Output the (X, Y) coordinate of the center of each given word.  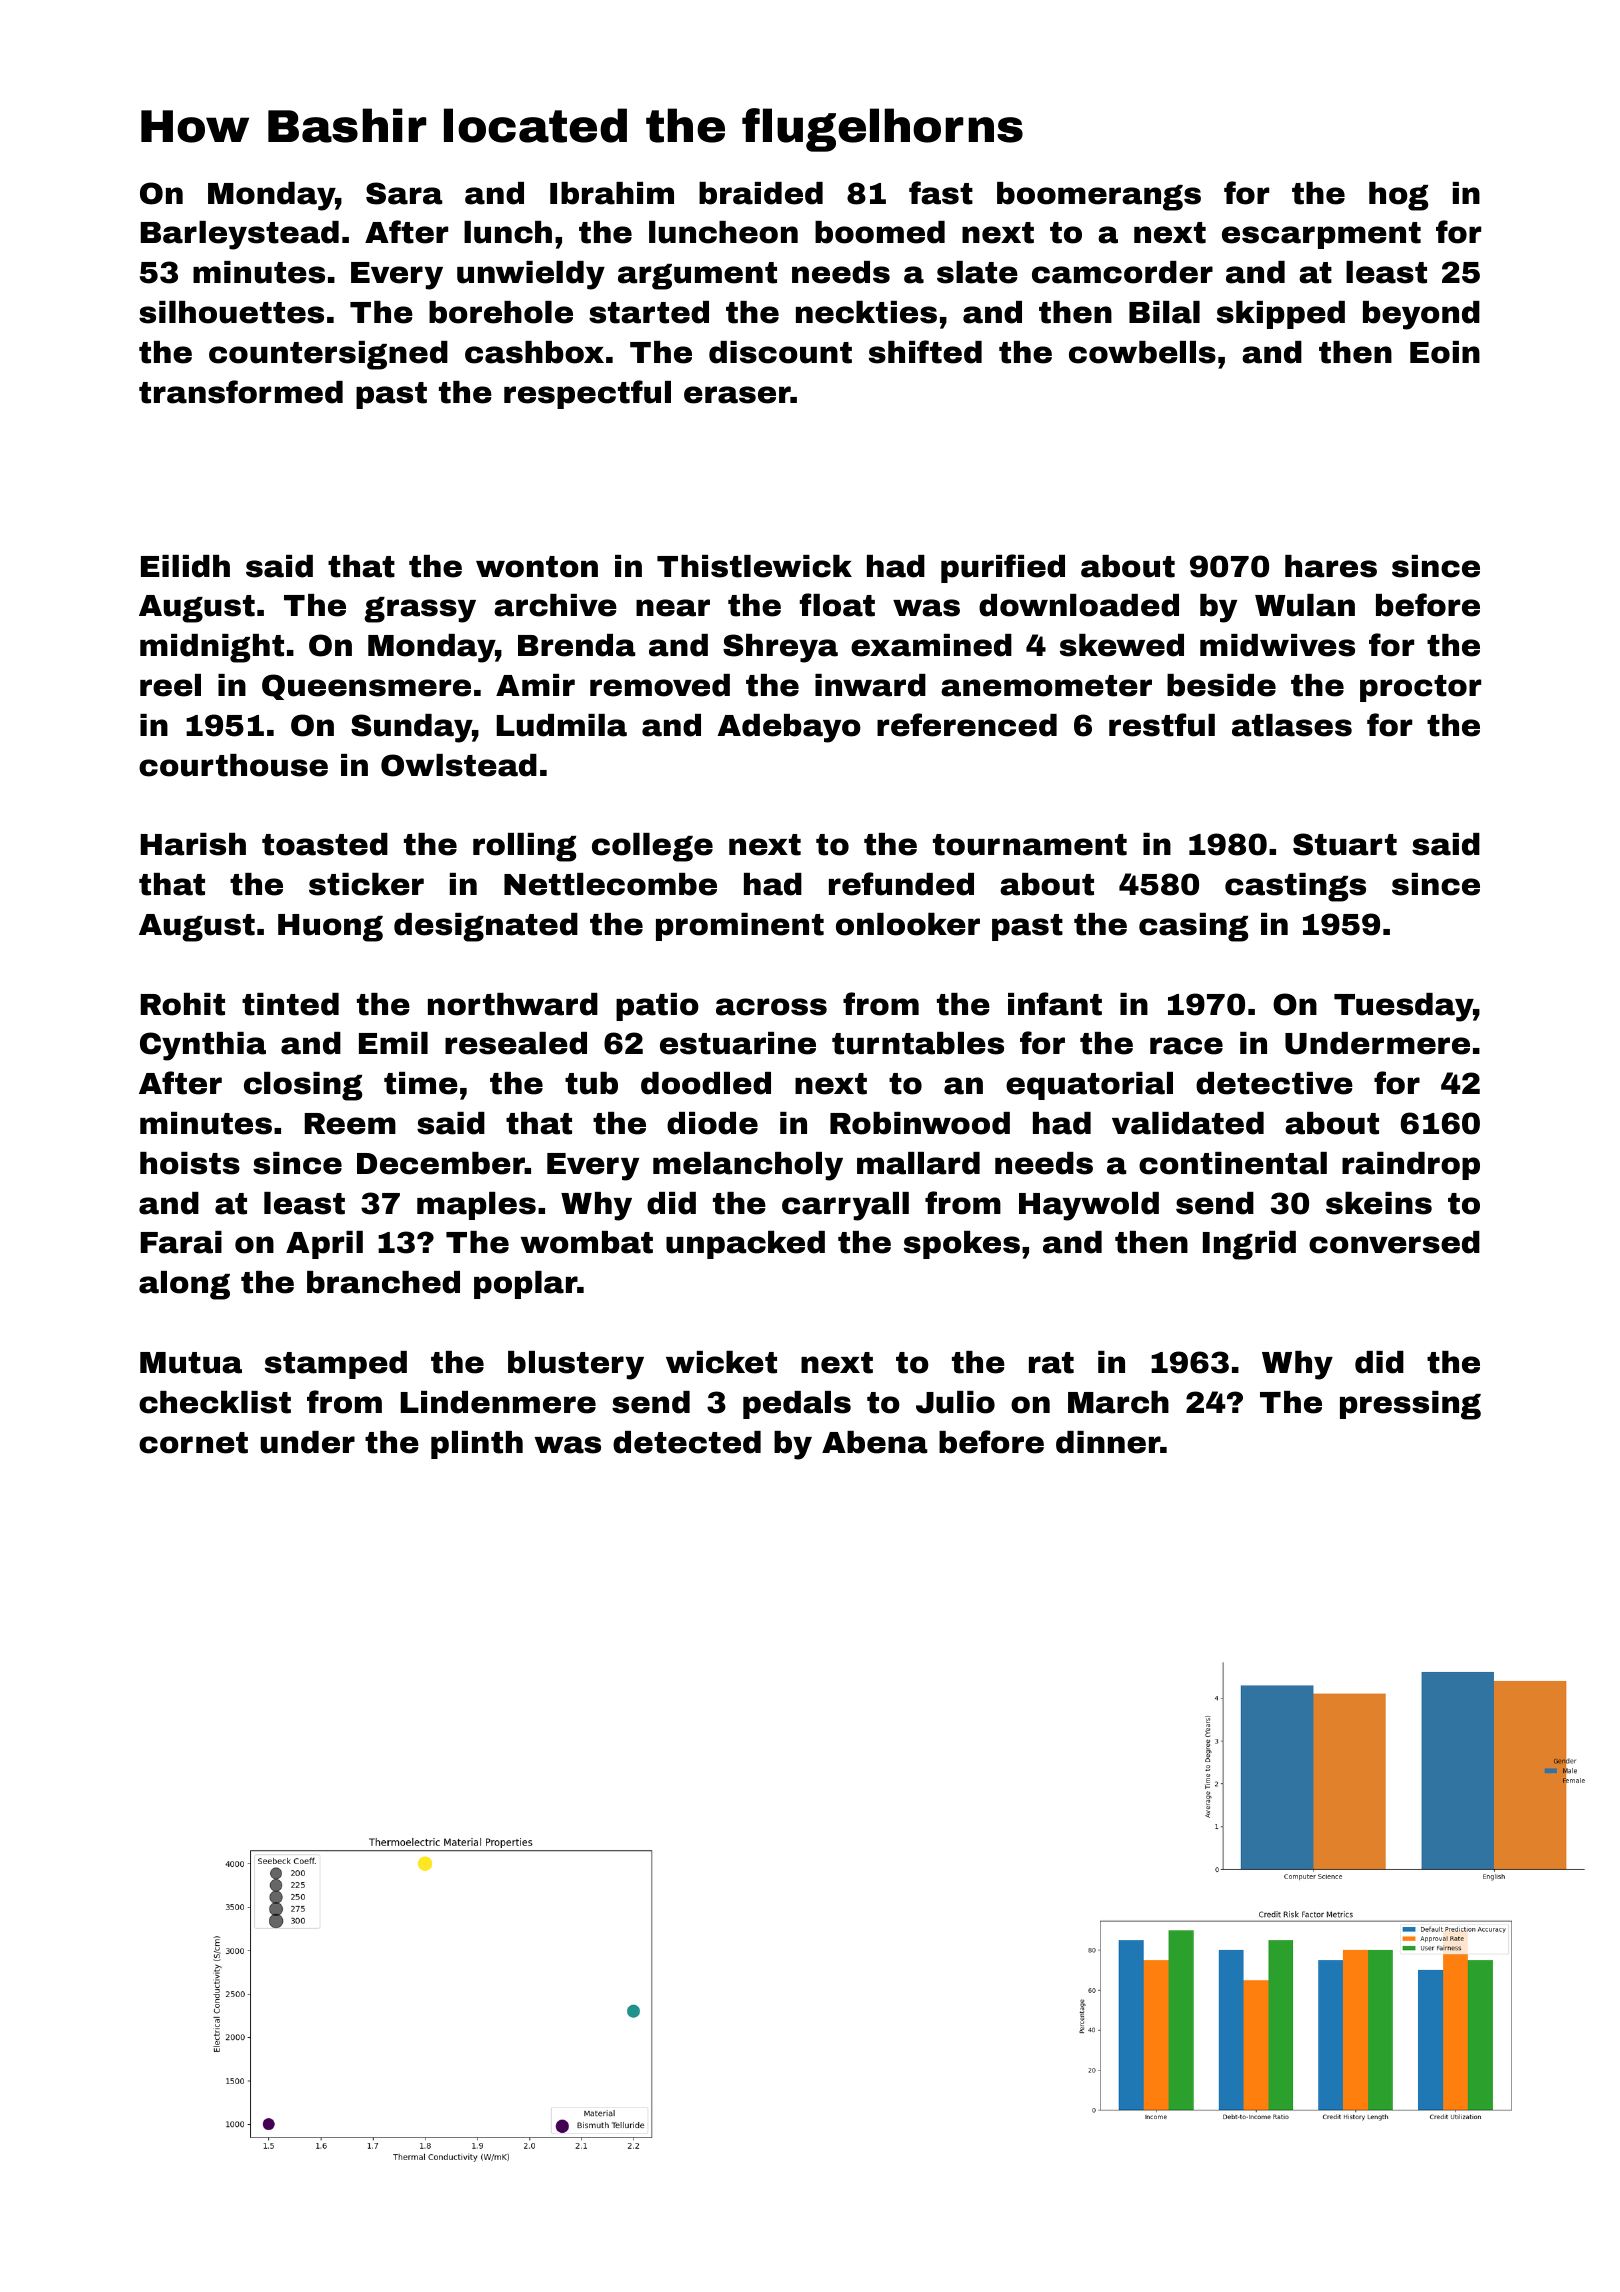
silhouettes (231, 312)
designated (486, 927)
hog (1398, 196)
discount (780, 352)
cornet (193, 1443)
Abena (875, 1442)
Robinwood (920, 1123)
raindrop (1411, 1166)
